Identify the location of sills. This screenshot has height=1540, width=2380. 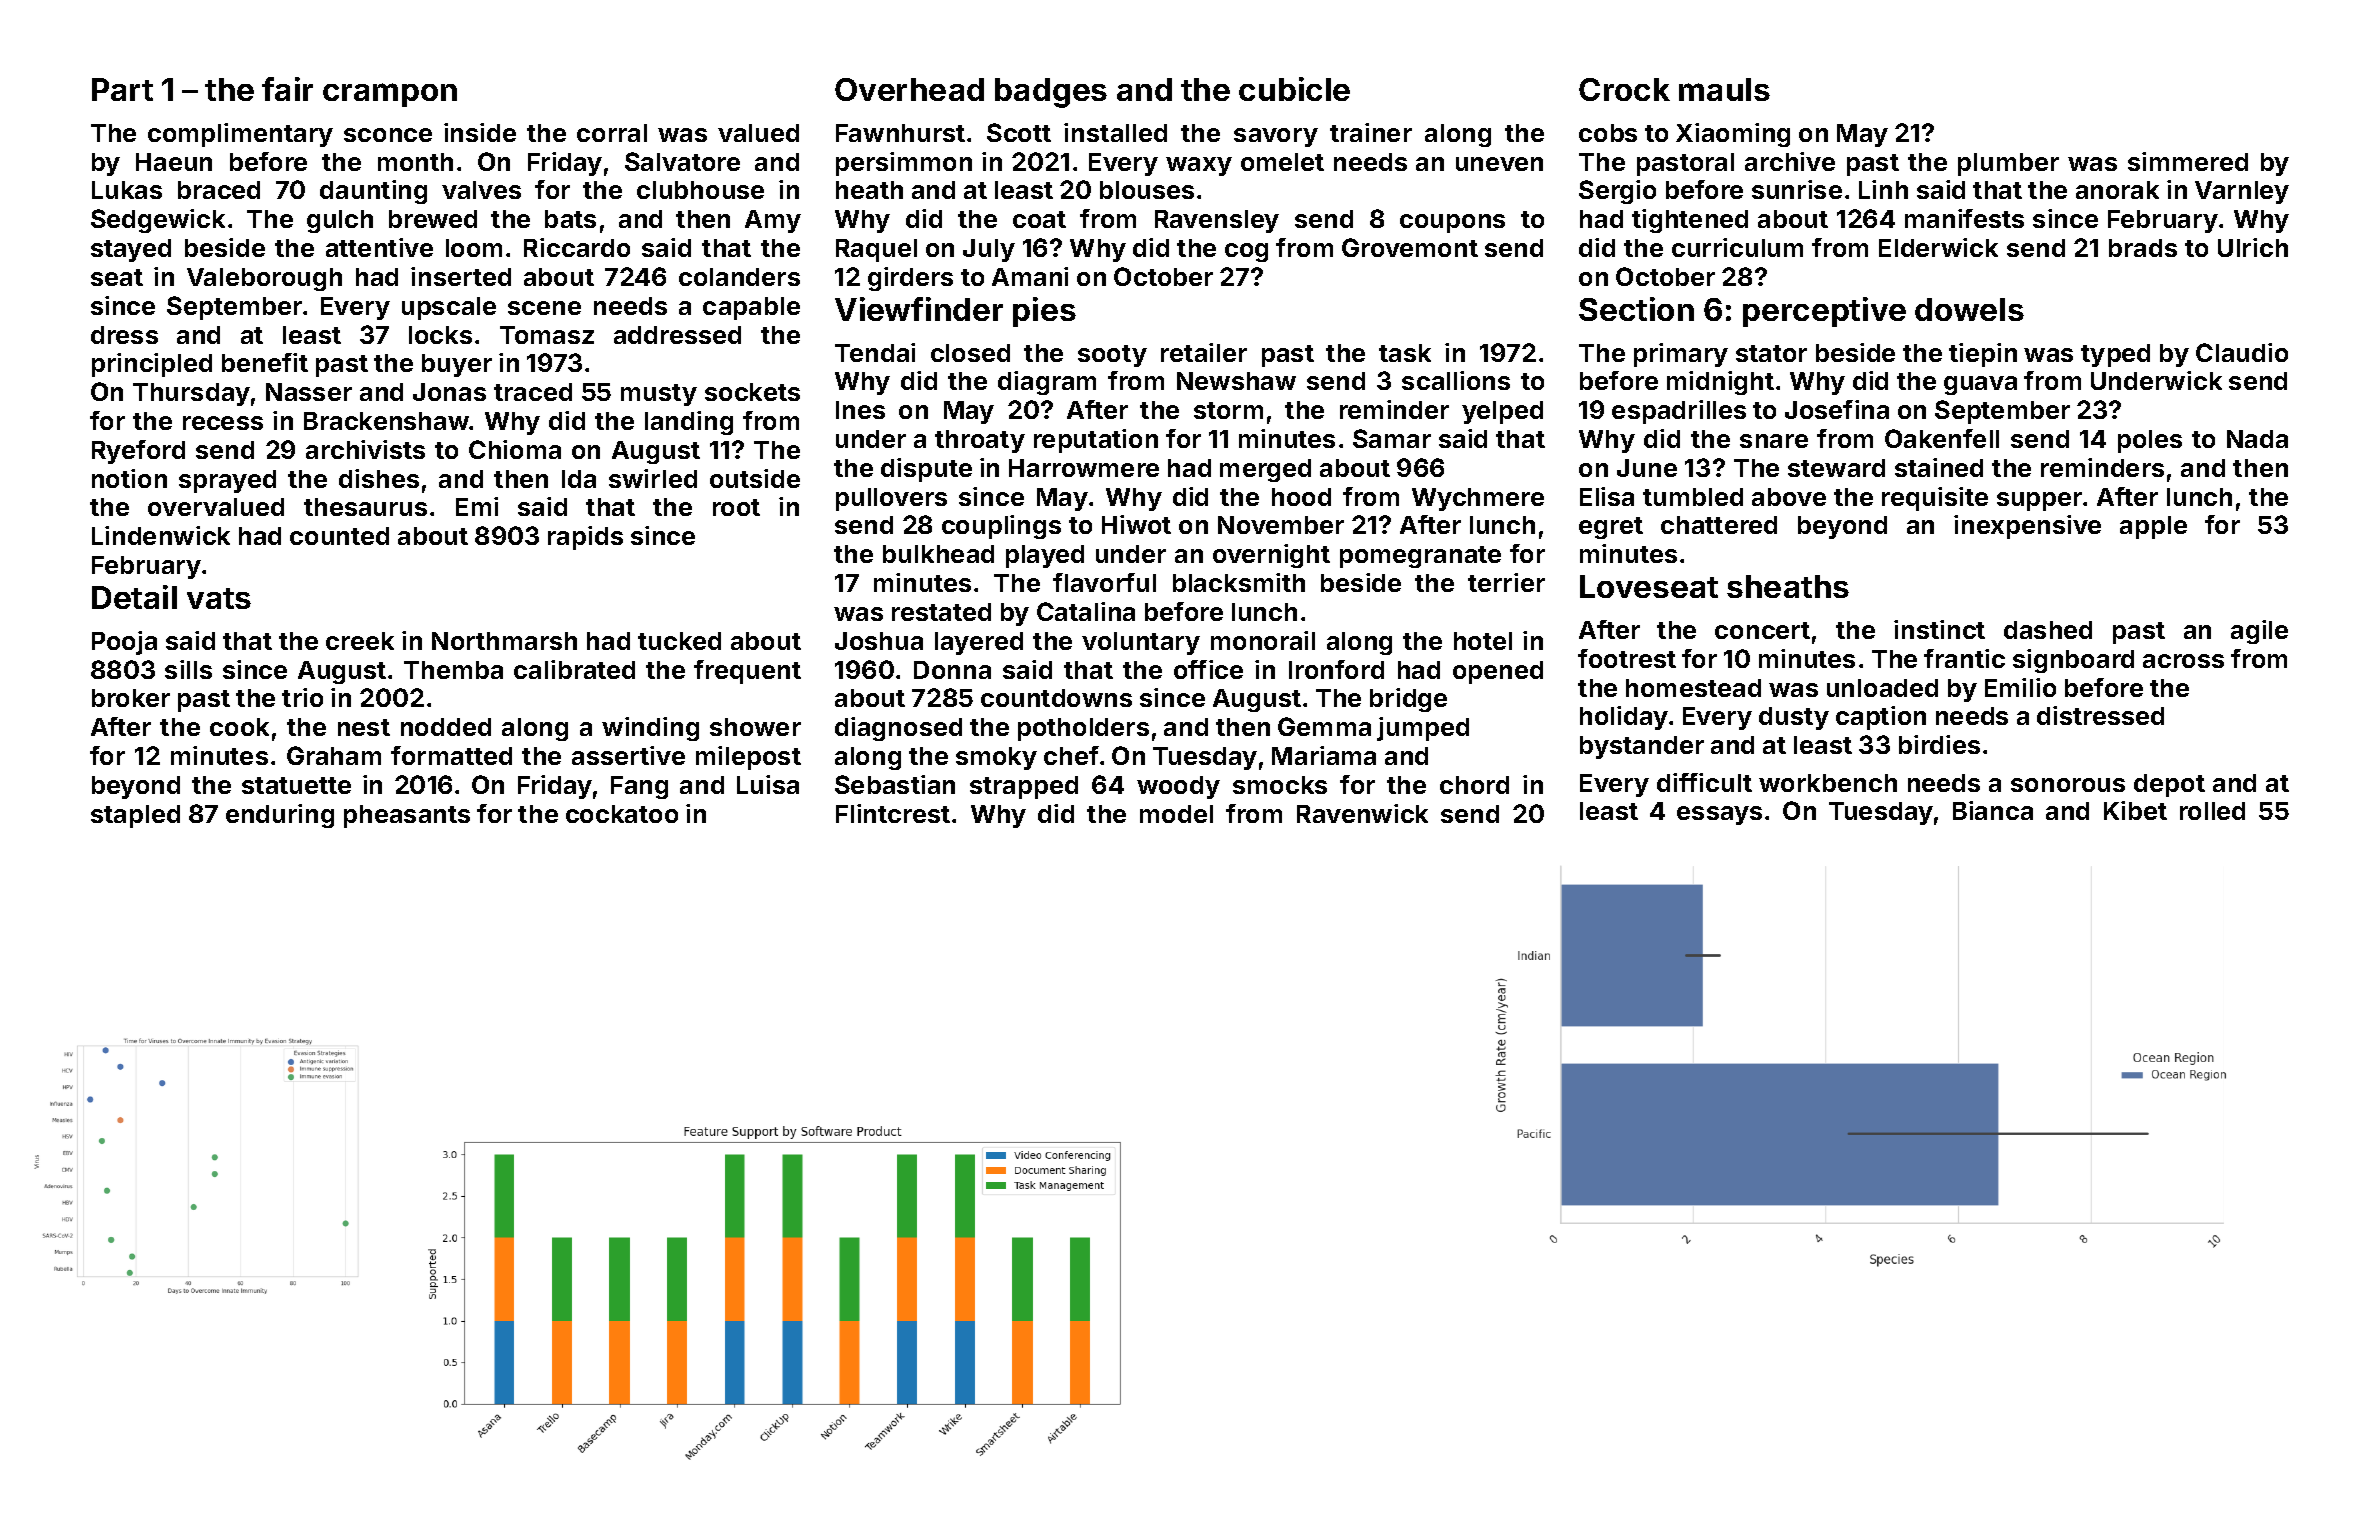
(188, 669).
